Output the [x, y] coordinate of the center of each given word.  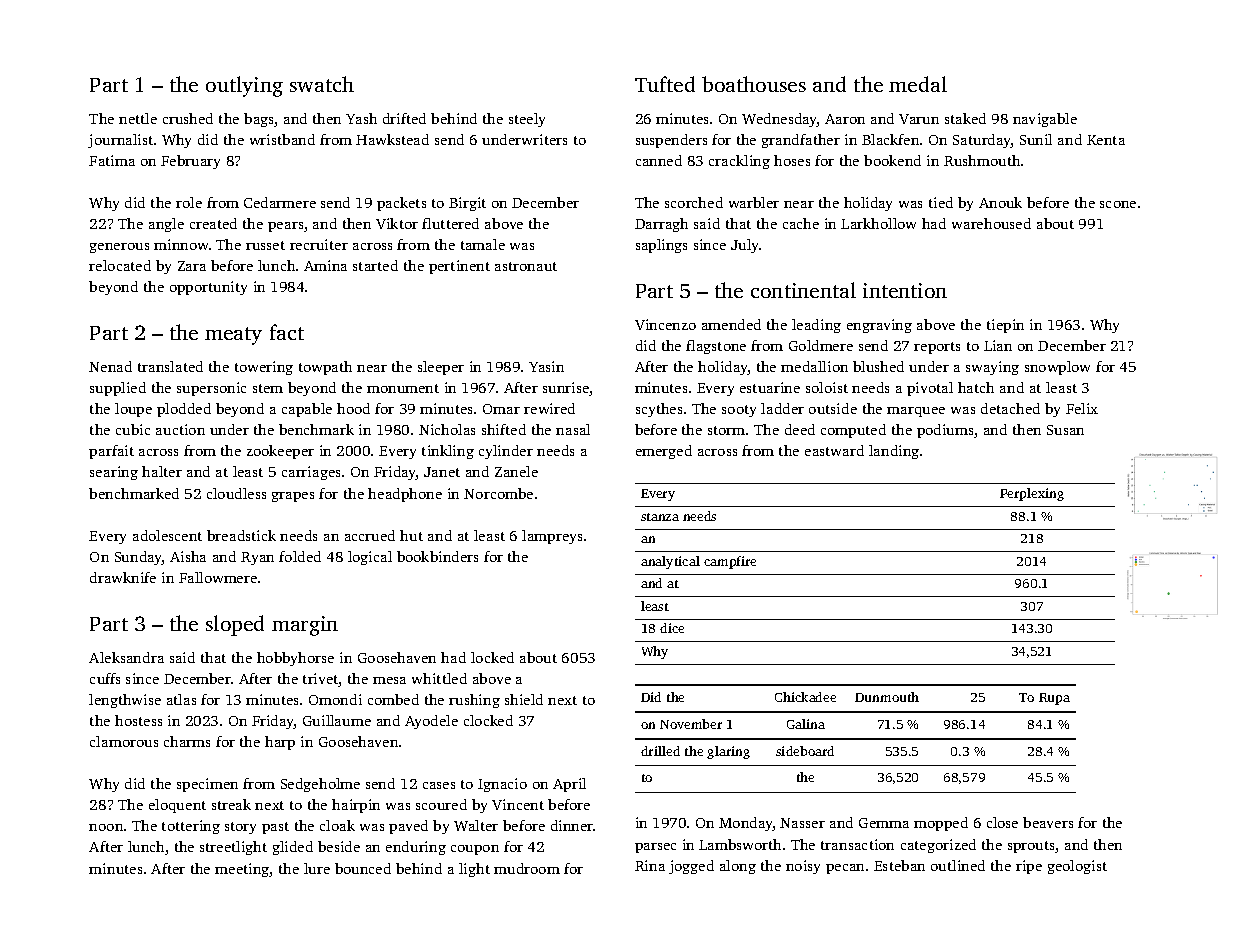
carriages [311, 473]
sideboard [805, 751]
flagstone [716, 347]
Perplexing [1032, 494]
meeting [242, 870]
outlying [244, 86]
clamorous [124, 741]
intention [905, 290]
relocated [120, 265]
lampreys [552, 537]
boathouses [754, 84]
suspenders [671, 141]
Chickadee [805, 697]
